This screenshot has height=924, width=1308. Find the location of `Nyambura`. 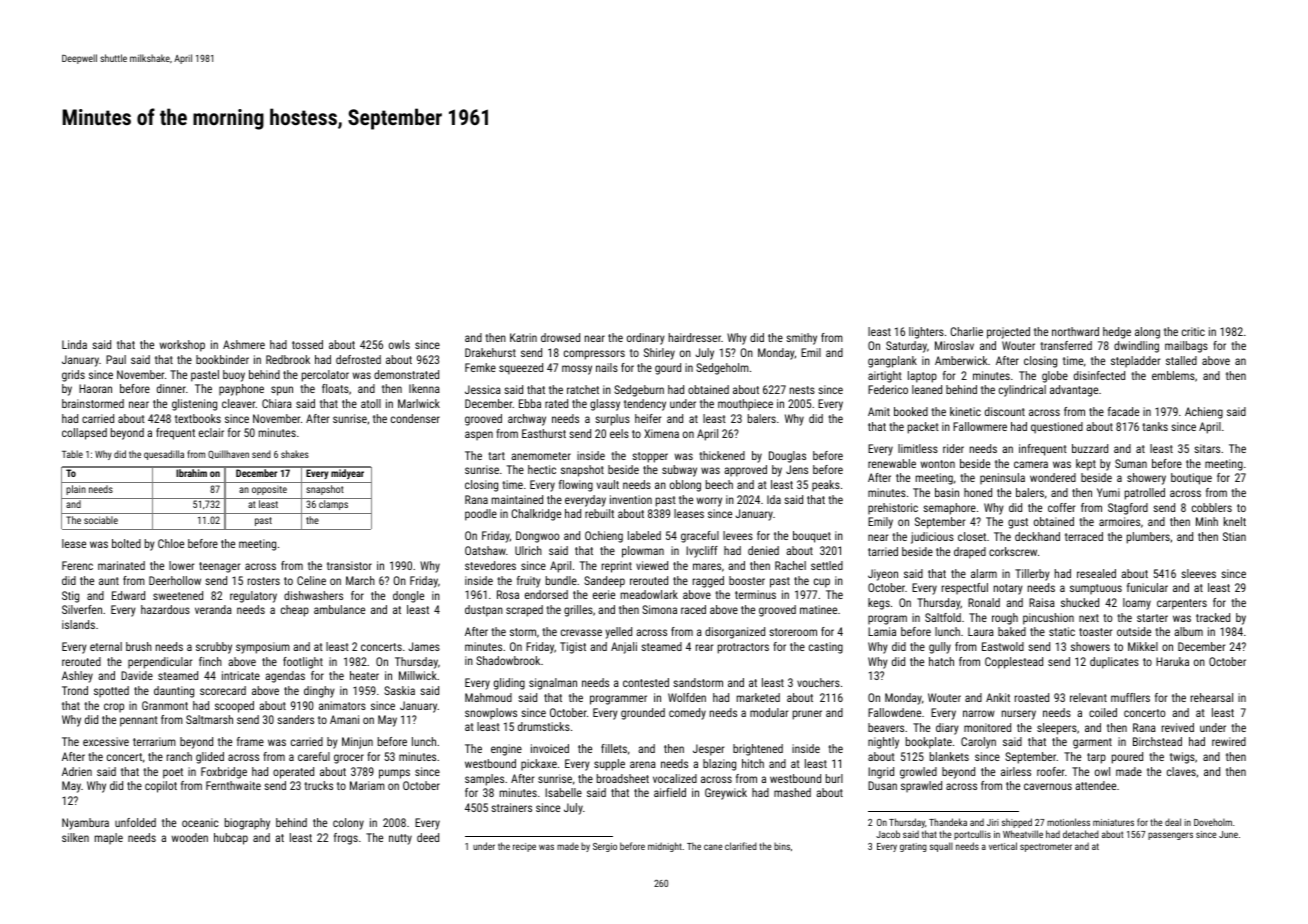

Nyambura is located at coordinates (85, 824).
